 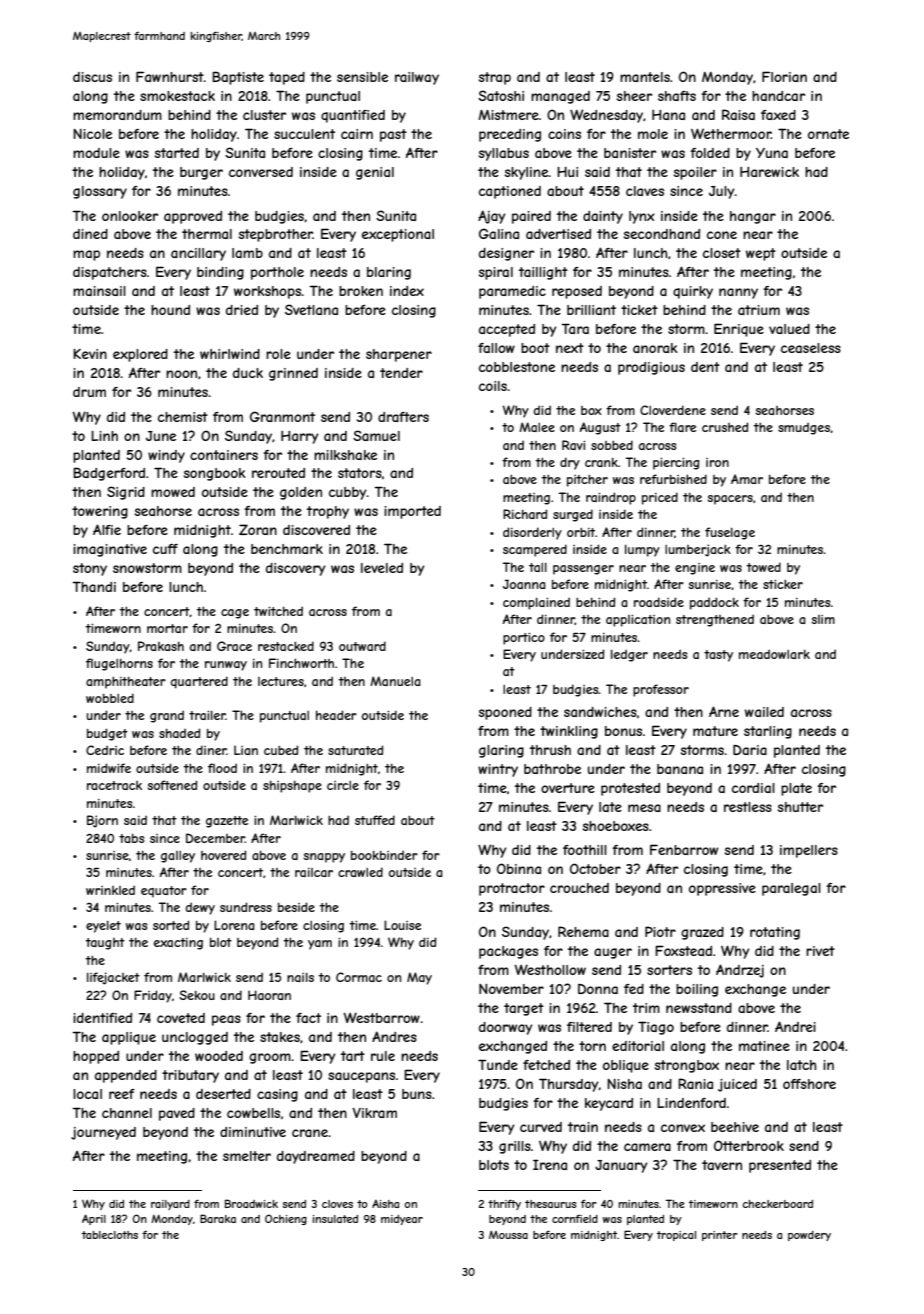 What do you see at coordinates (100, 192) in the image?
I see `glossary` at bounding box center [100, 192].
